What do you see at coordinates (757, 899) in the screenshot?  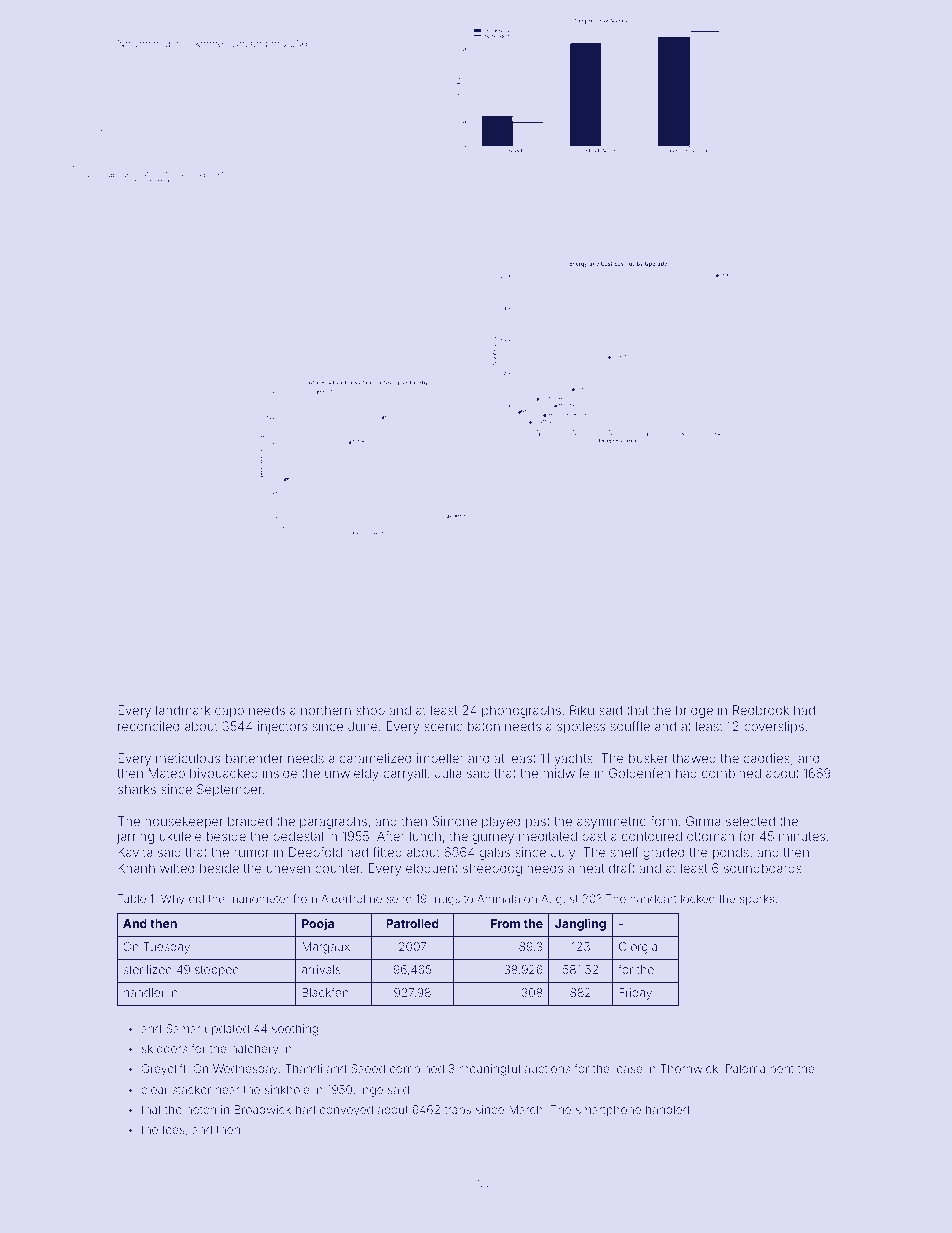 I see `sporks` at bounding box center [757, 899].
